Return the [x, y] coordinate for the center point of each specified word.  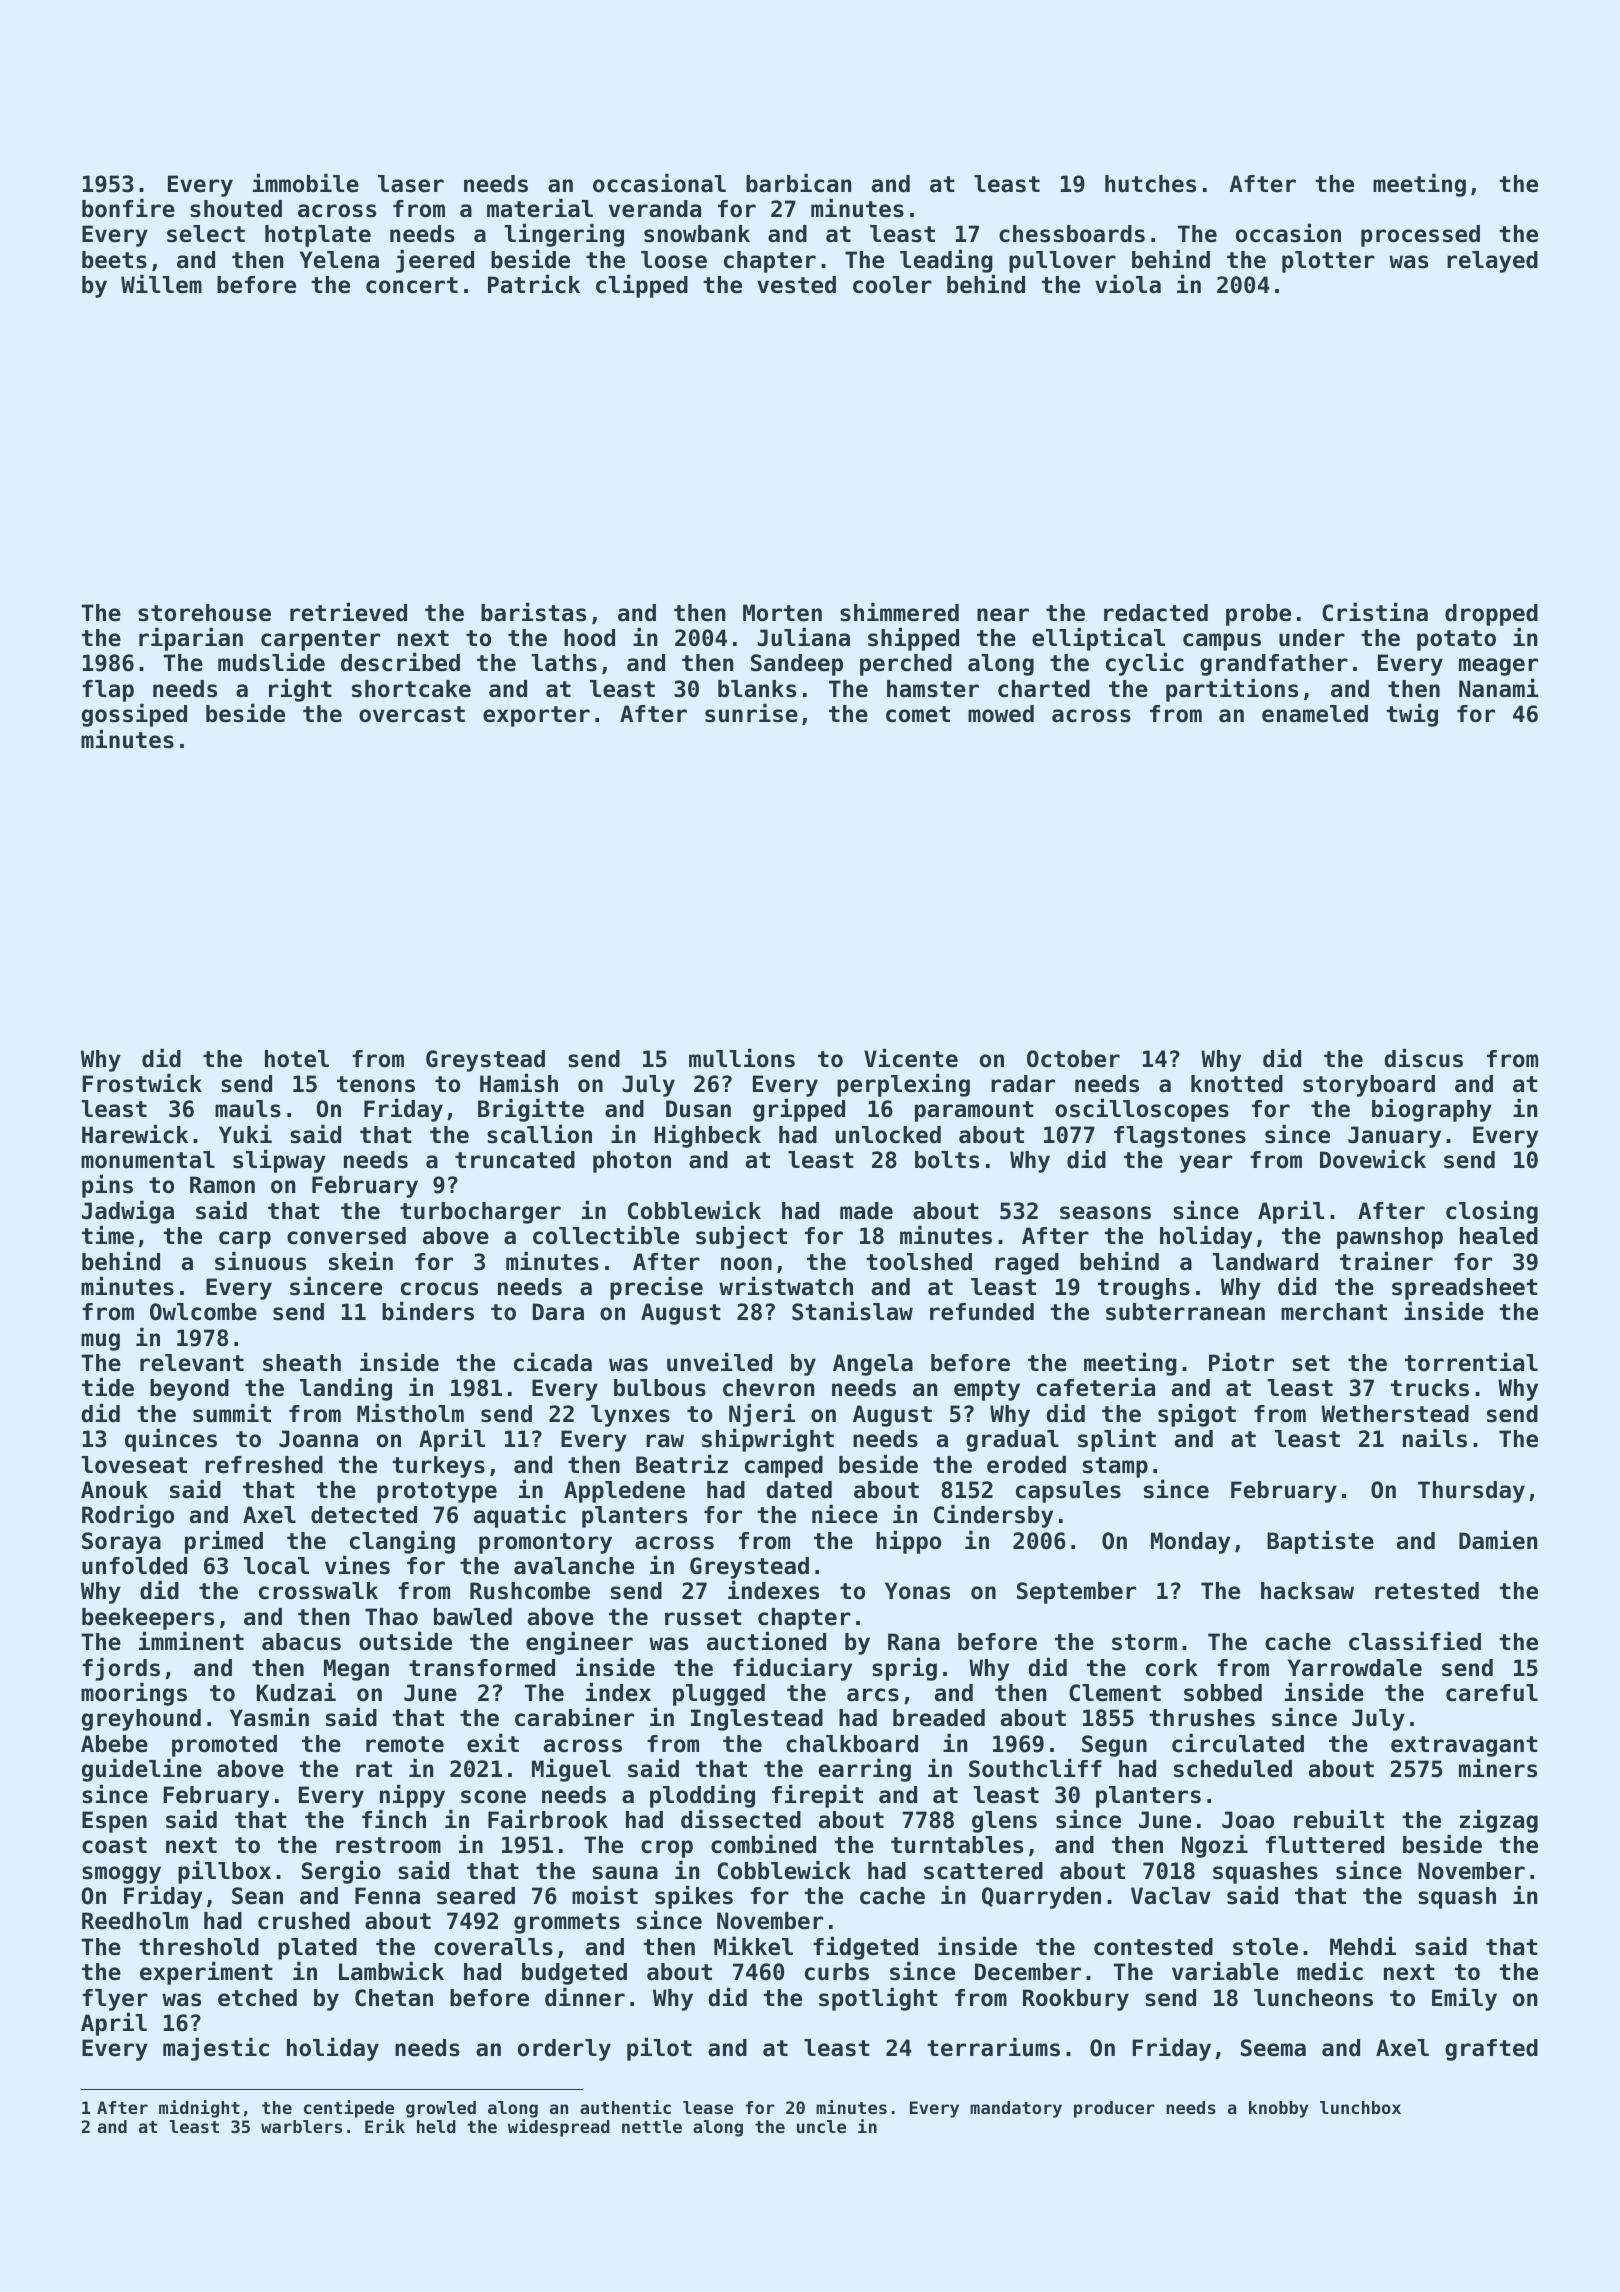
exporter [536, 716]
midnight [199, 2109]
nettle [652, 2126]
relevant [192, 1363]
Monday [1190, 1543]
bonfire [128, 208]
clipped [642, 286]
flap [108, 691]
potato [1456, 640]
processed [1420, 236]
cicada [553, 1362]
